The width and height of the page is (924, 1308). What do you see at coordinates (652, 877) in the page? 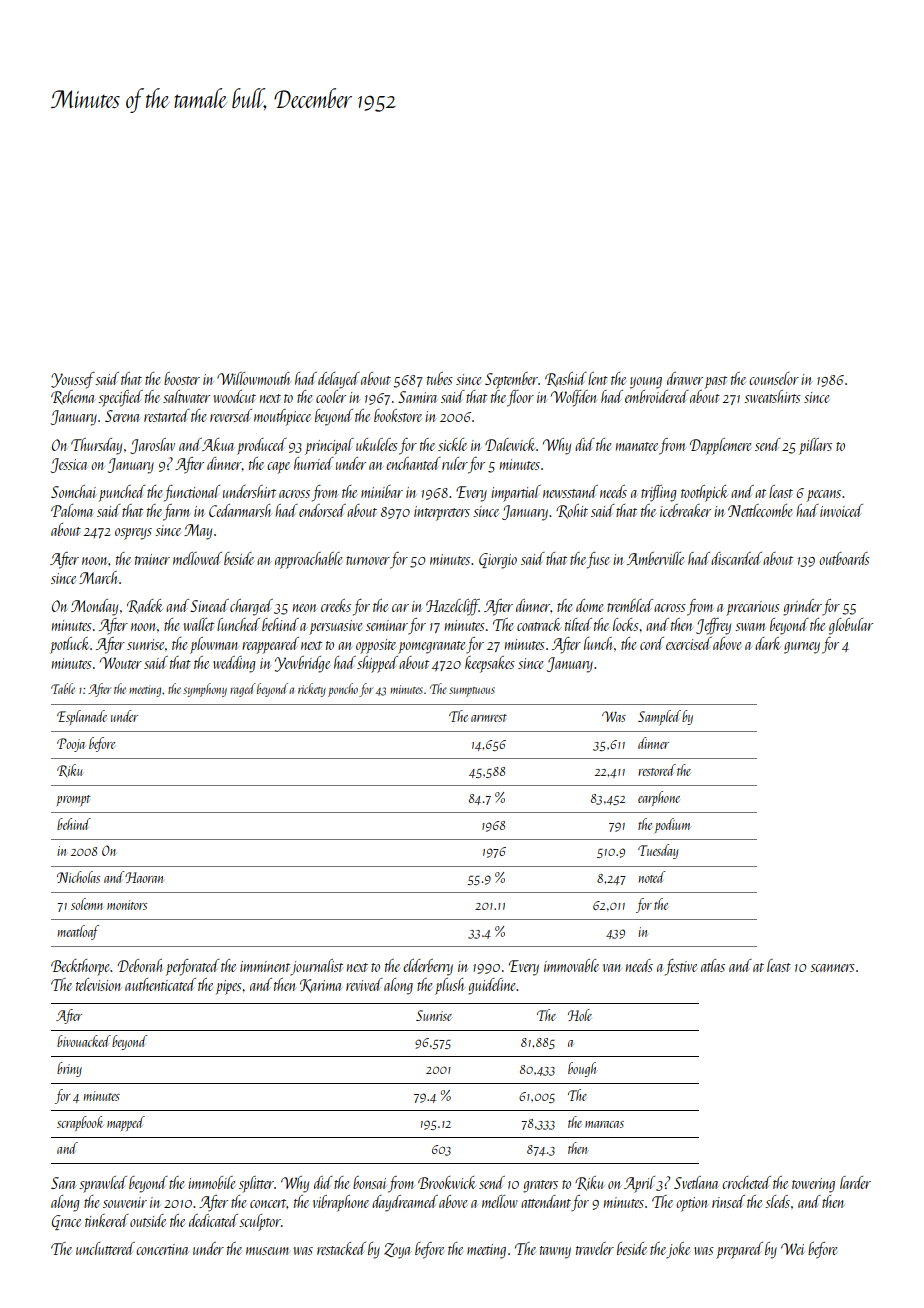
I see `noted` at bounding box center [652, 877].
